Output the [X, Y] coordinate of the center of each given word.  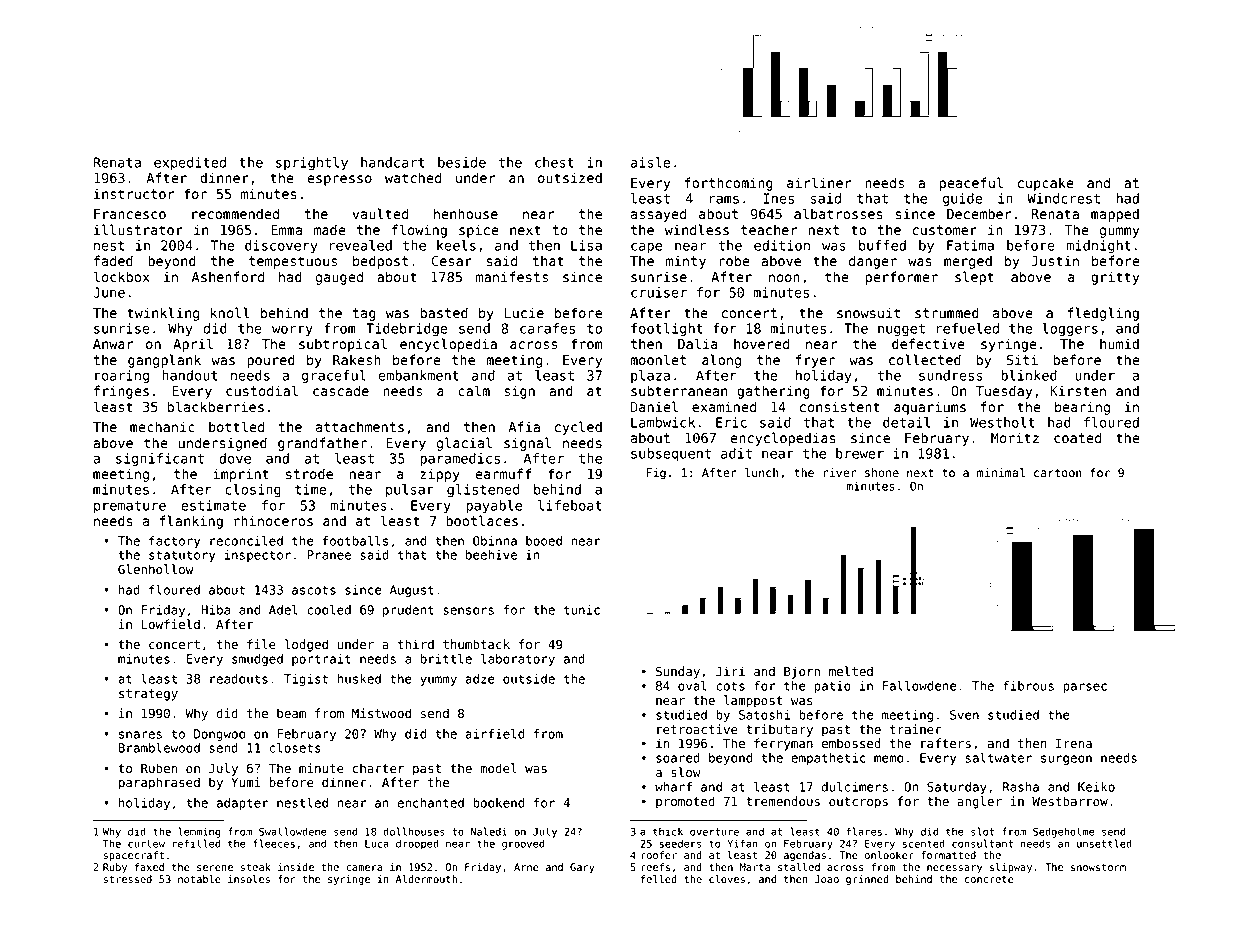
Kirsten [1078, 391]
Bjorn [802, 672]
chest [554, 162]
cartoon [1058, 473]
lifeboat [570, 505]
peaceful [971, 184]
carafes [547, 328]
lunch [762, 473]
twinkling [163, 314]
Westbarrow [1070, 801]
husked [359, 679]
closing [253, 491]
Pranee [329, 555]
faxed [149, 867]
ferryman [783, 744]
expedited [190, 164]
